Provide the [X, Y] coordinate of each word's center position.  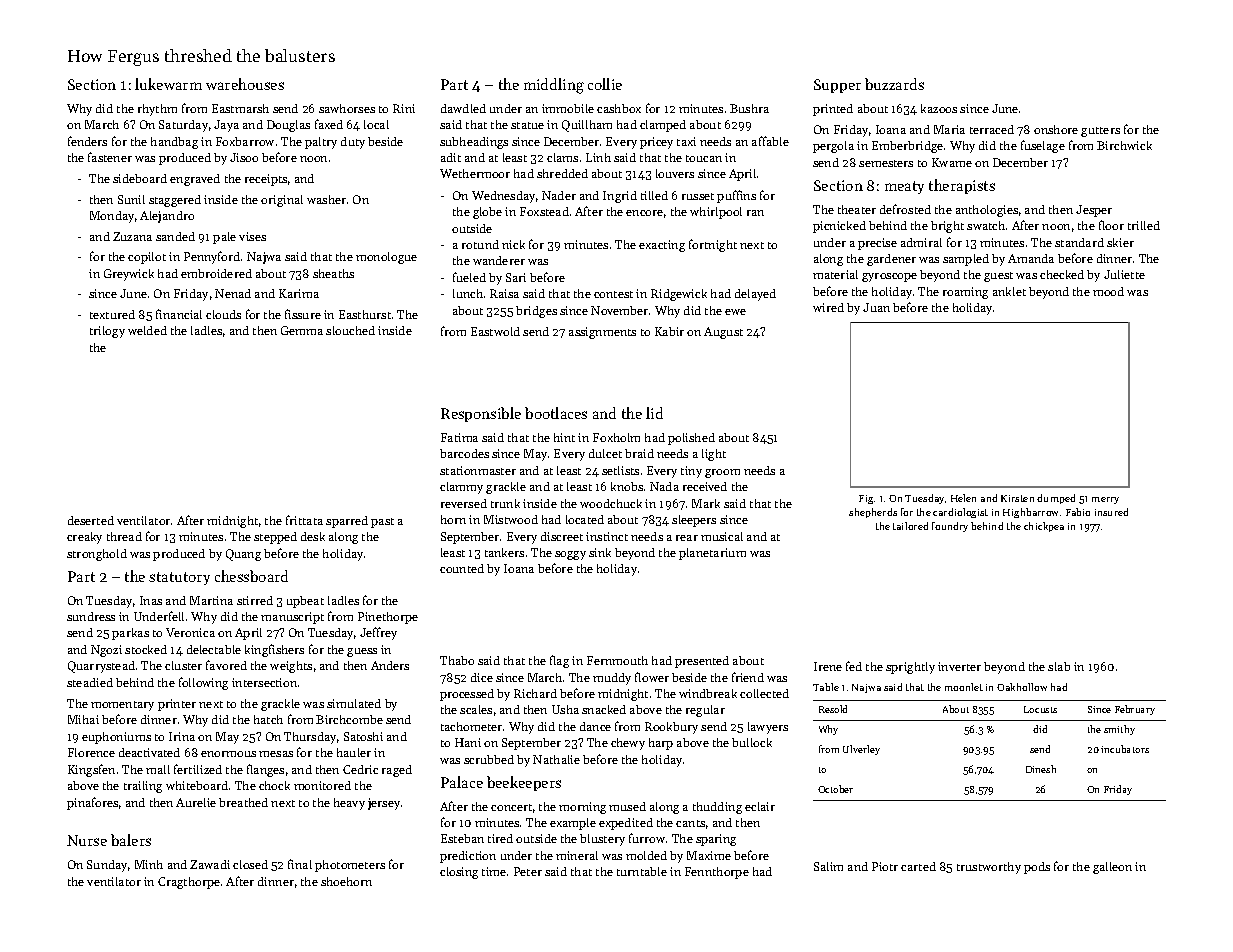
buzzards [894, 84]
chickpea [1044, 527]
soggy [570, 555]
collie [605, 84]
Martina [211, 600]
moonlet [964, 687]
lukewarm [168, 84]
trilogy [107, 332]
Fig [866, 499]
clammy [461, 488]
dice [482, 677]
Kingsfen [91, 770]
